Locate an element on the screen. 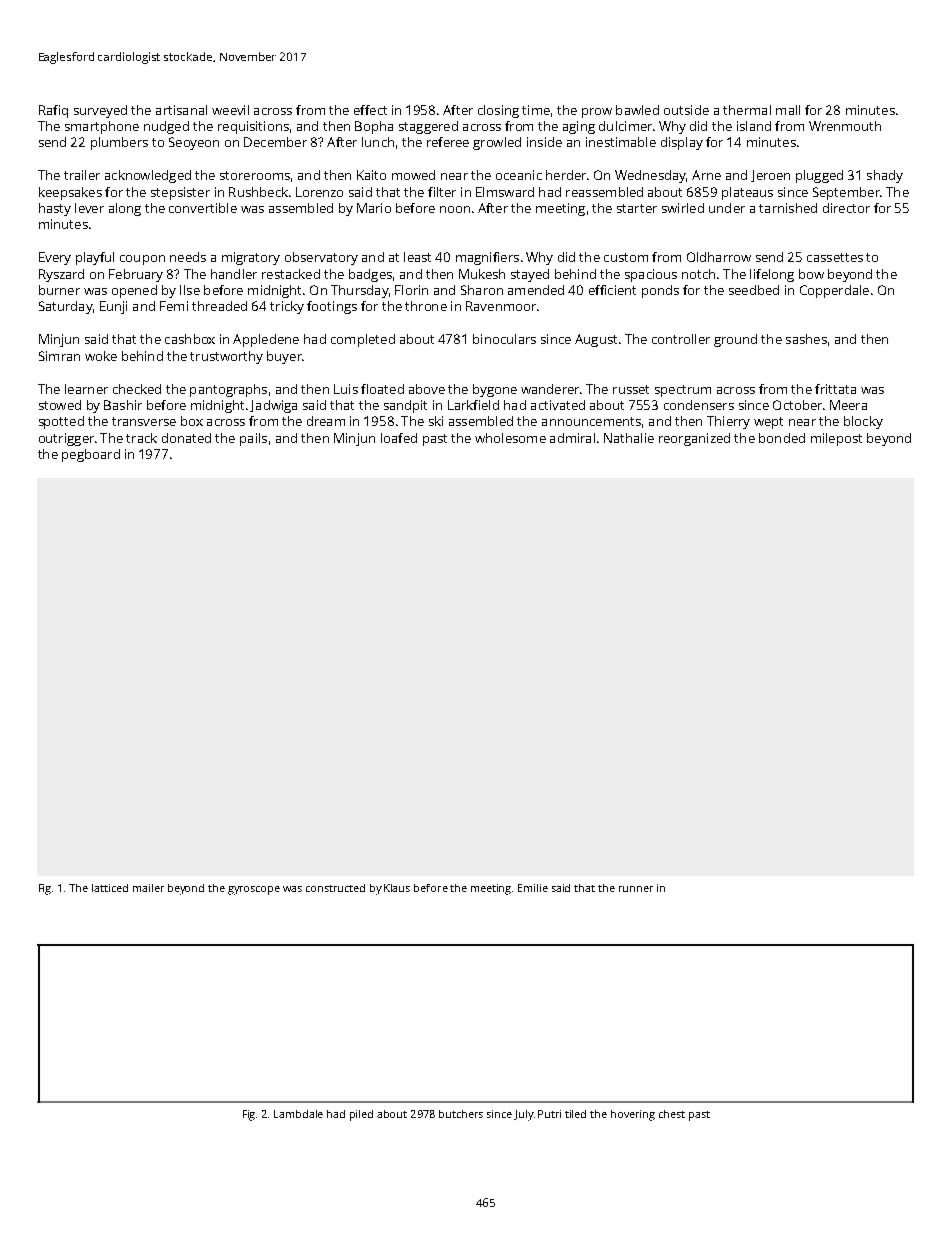 The height and width of the screenshot is (1233, 952). Klaus is located at coordinates (397, 888).
